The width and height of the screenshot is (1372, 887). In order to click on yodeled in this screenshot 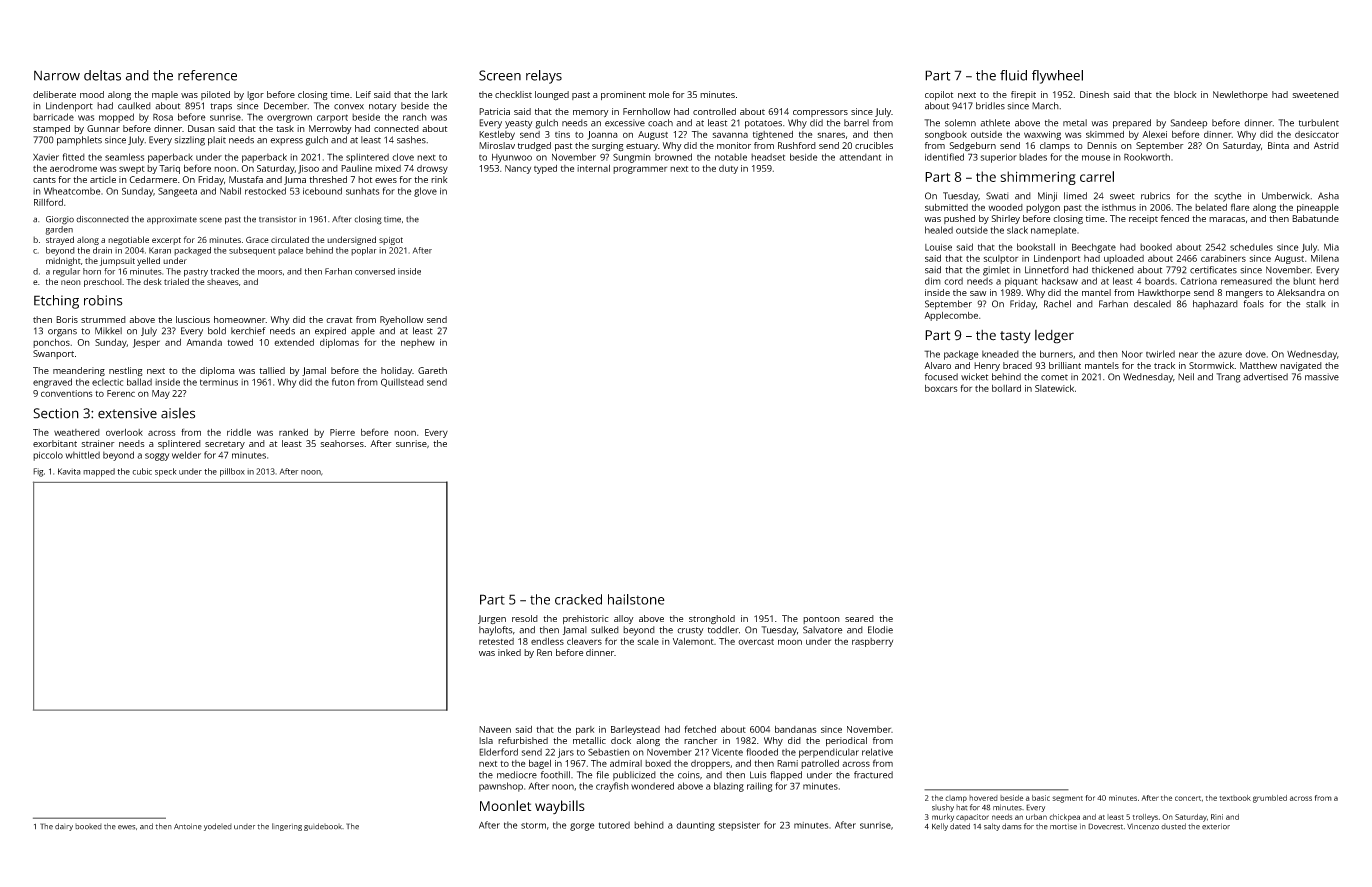, I will do `click(218, 827)`.
